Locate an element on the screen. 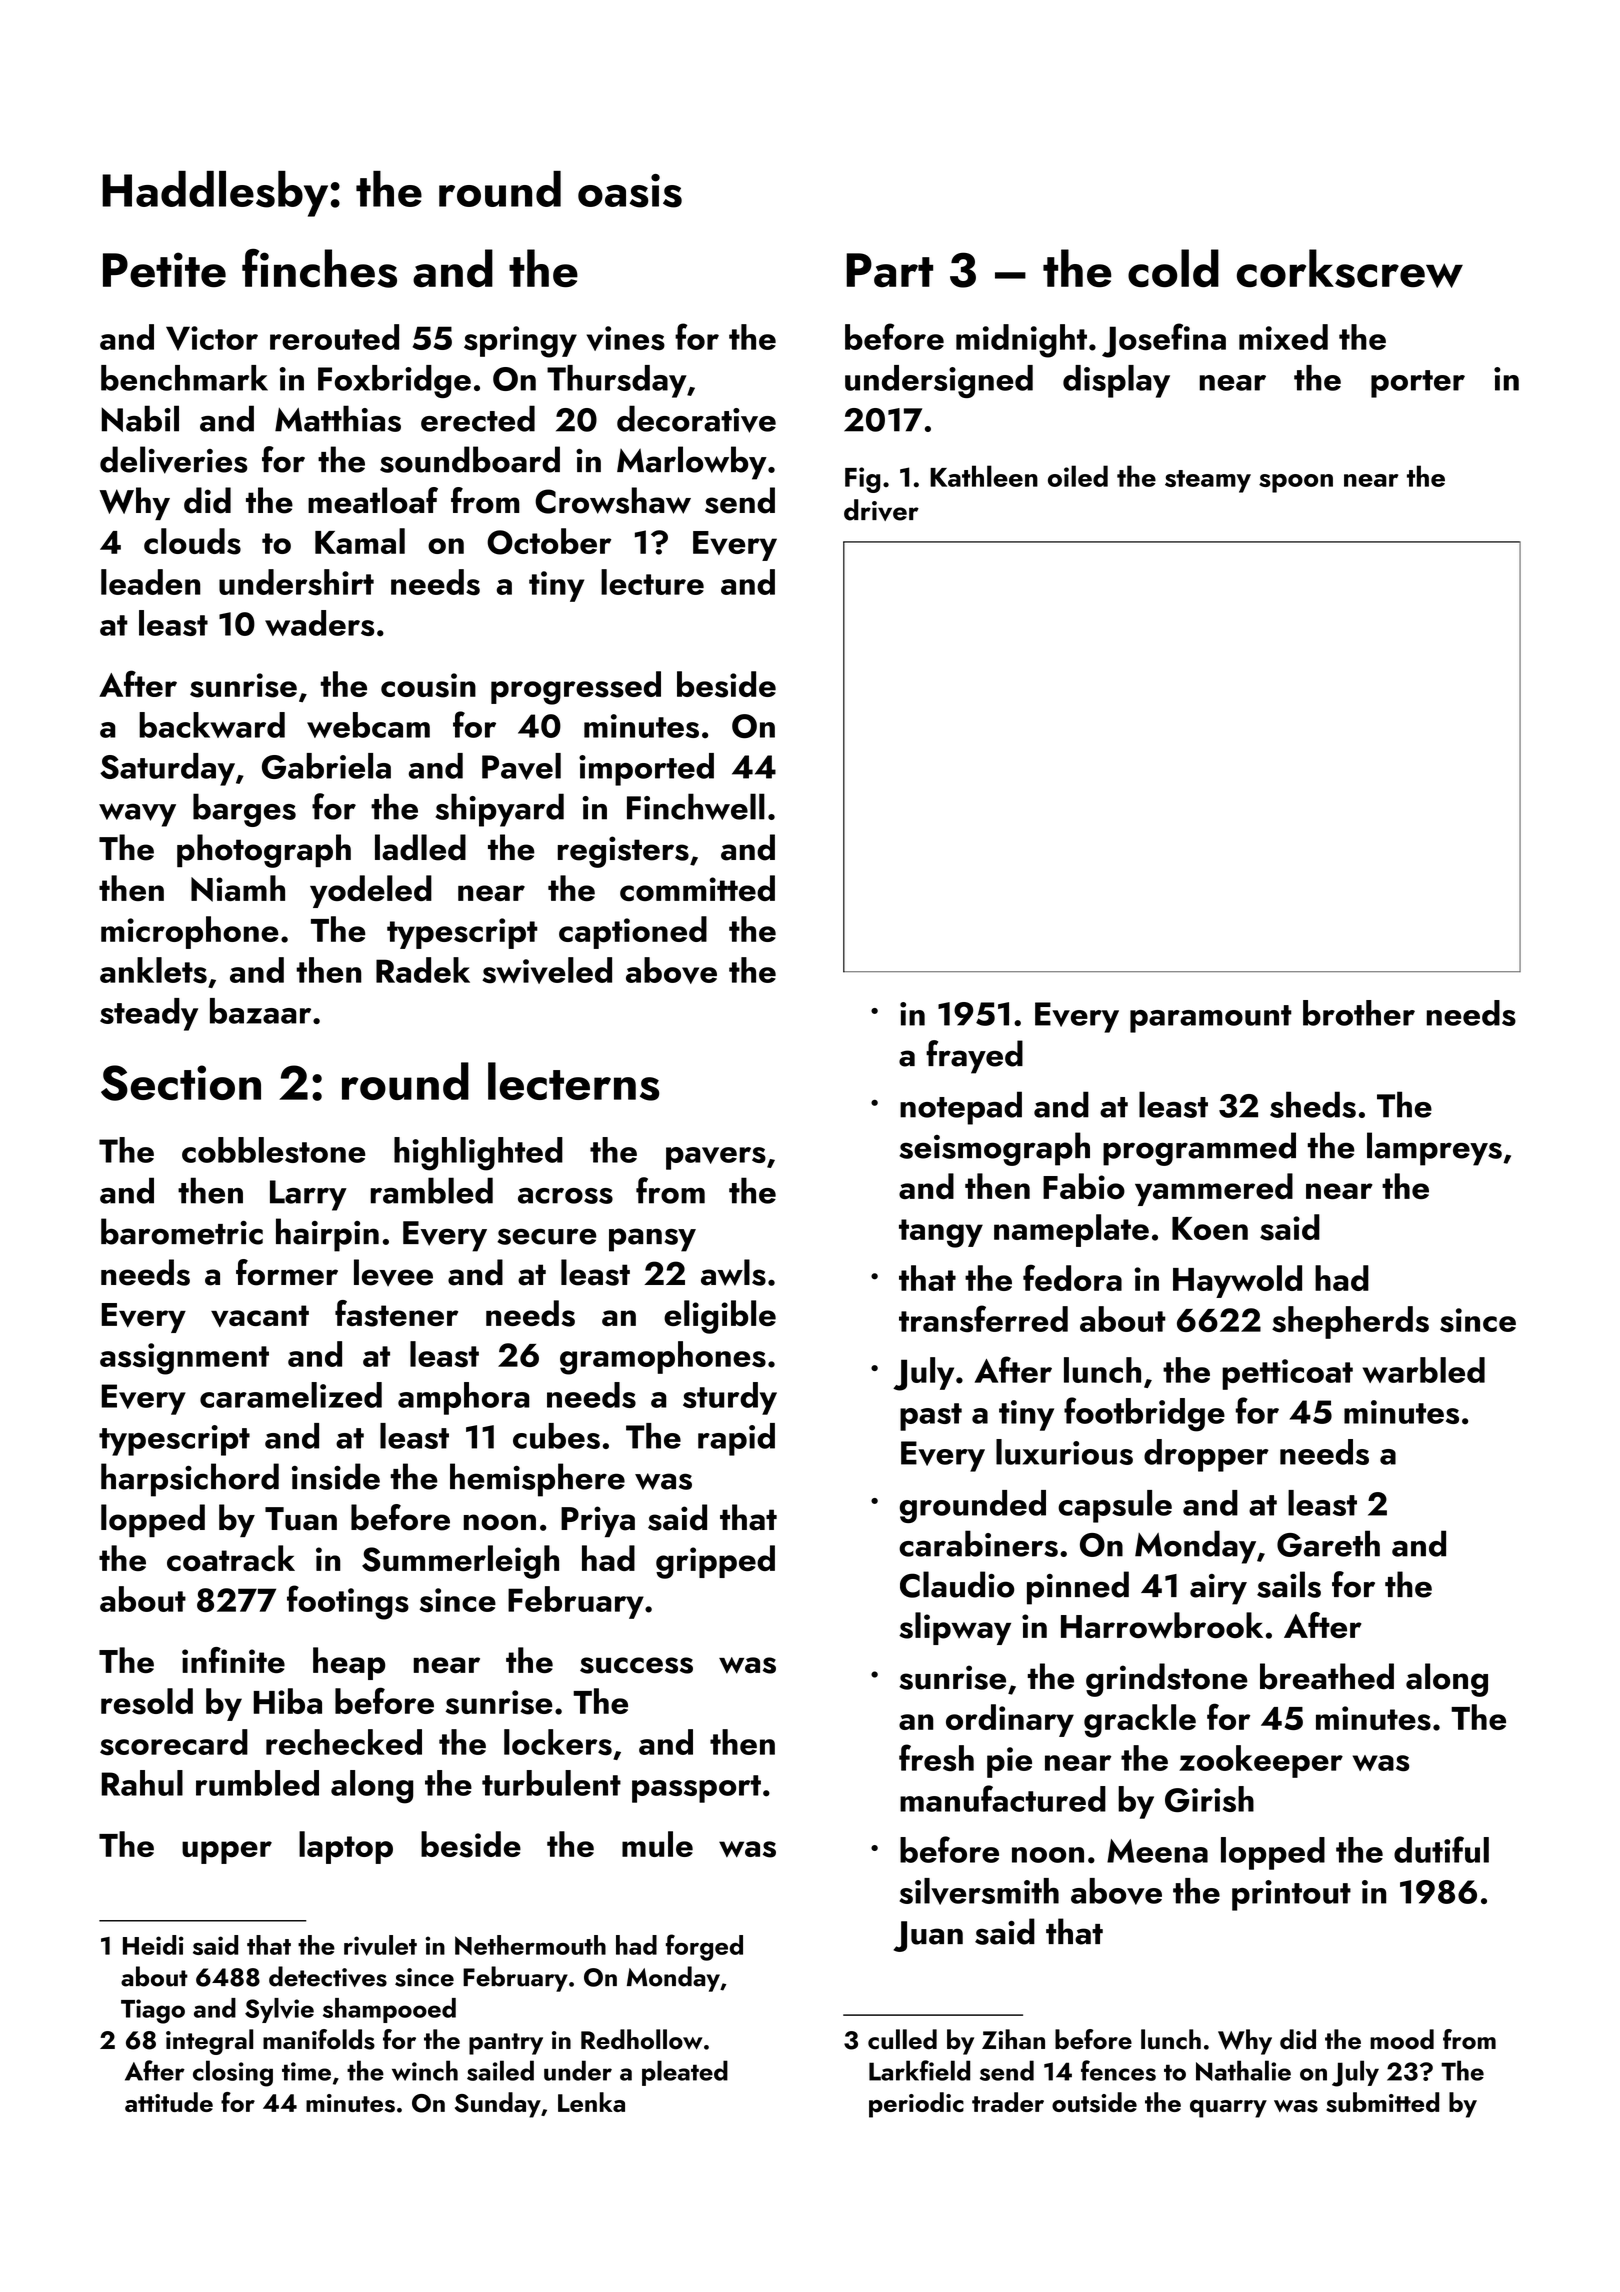 Image resolution: width=1620 pixels, height=2292 pixels. microphone is located at coordinates (190, 932).
